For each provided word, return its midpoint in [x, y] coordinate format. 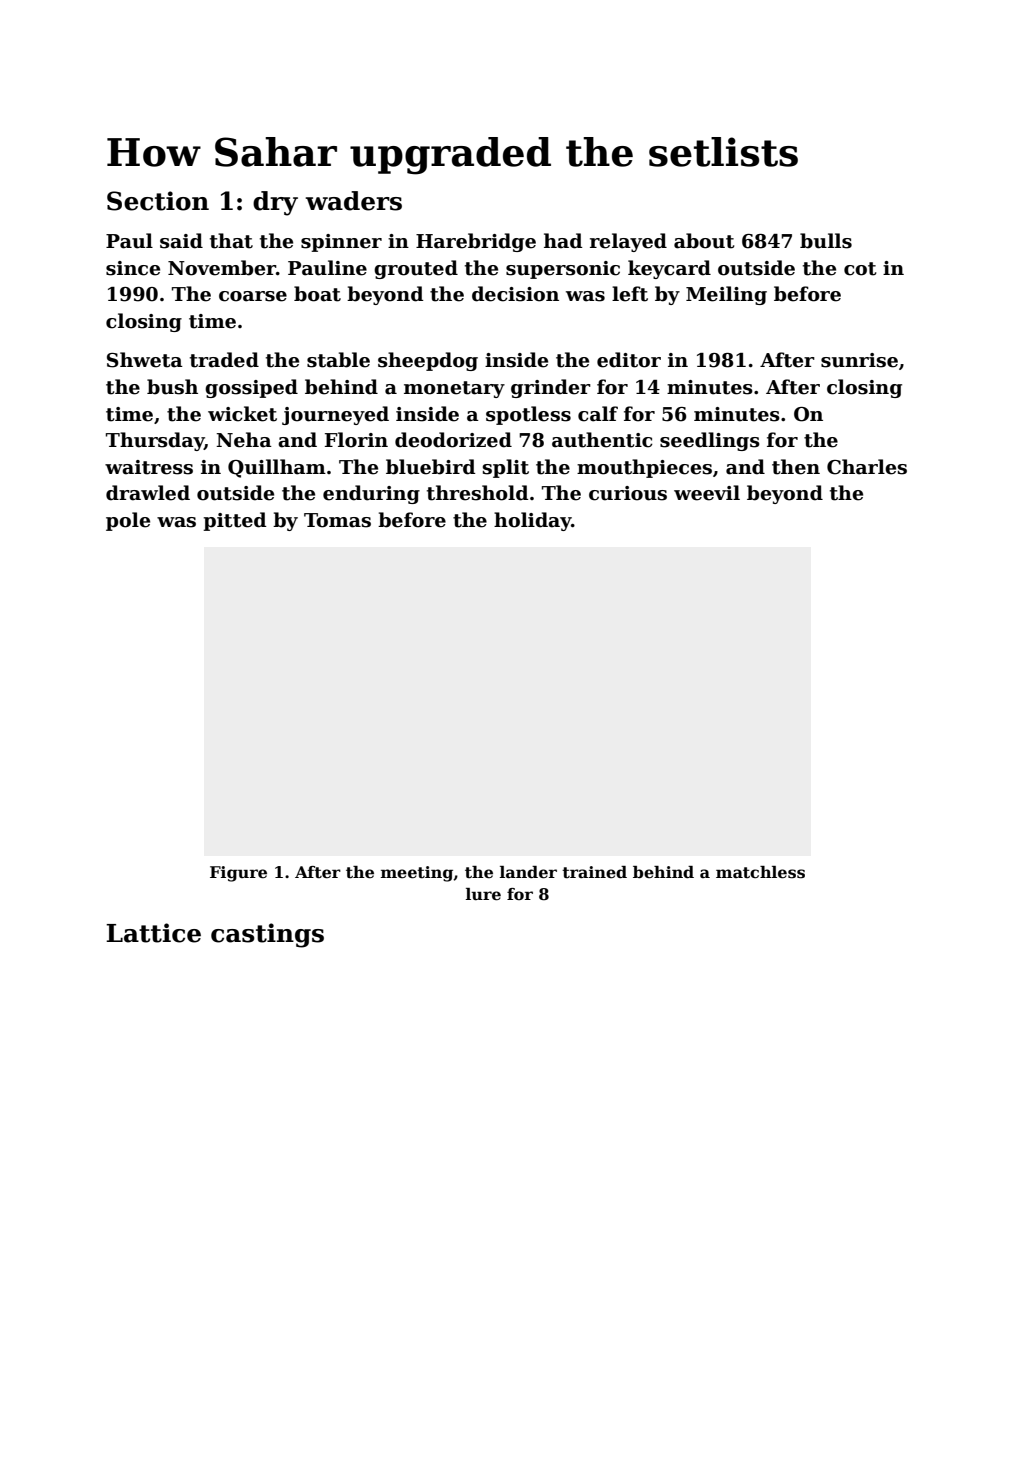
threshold [477, 493]
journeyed [335, 415]
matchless [760, 872]
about [704, 241]
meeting [417, 874]
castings [267, 935]
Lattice [153, 933]
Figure [238, 874]
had [563, 241]
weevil [707, 493]
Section [158, 201]
